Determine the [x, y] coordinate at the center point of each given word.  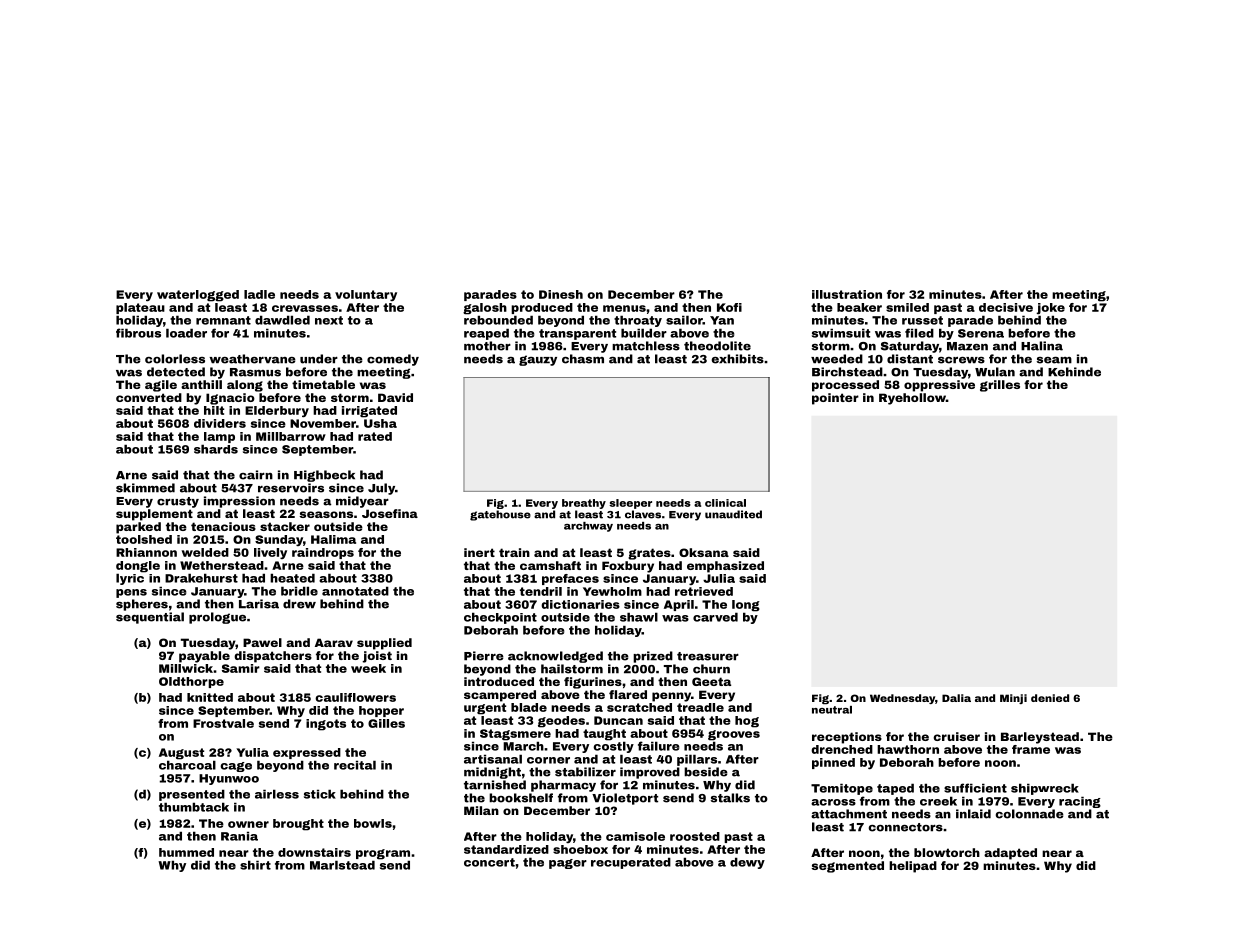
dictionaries [580, 604]
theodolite [717, 346]
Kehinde [1074, 372]
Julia [719, 578]
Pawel [262, 642]
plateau [140, 308]
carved [715, 617]
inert [479, 552]
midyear [362, 502]
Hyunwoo [229, 779]
